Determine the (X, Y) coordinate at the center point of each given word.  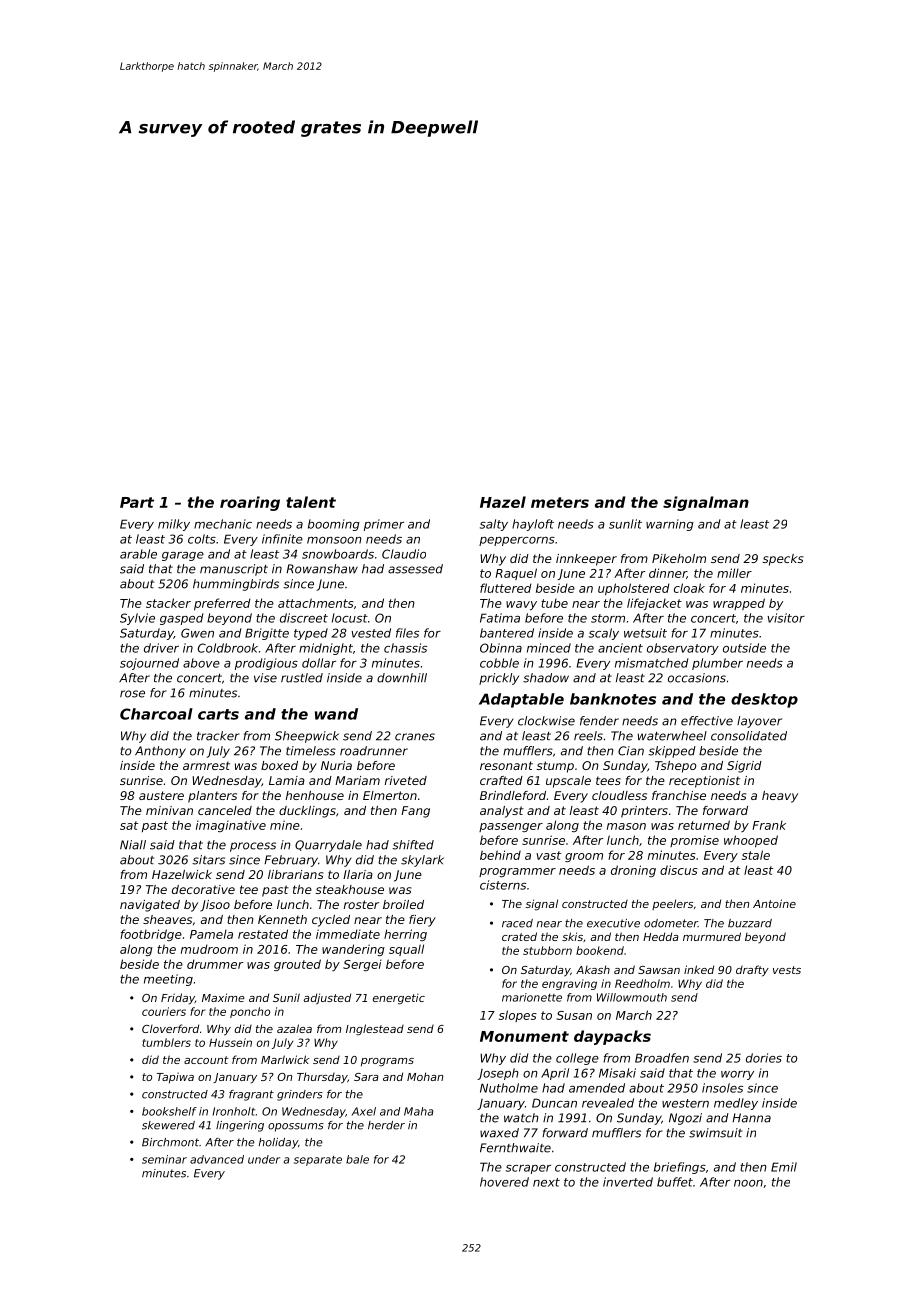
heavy (780, 797)
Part (137, 502)
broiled (403, 904)
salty (494, 525)
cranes (415, 737)
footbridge (151, 935)
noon (748, 1183)
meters (560, 502)
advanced (217, 1159)
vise (265, 678)
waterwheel (672, 736)
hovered (504, 1182)
